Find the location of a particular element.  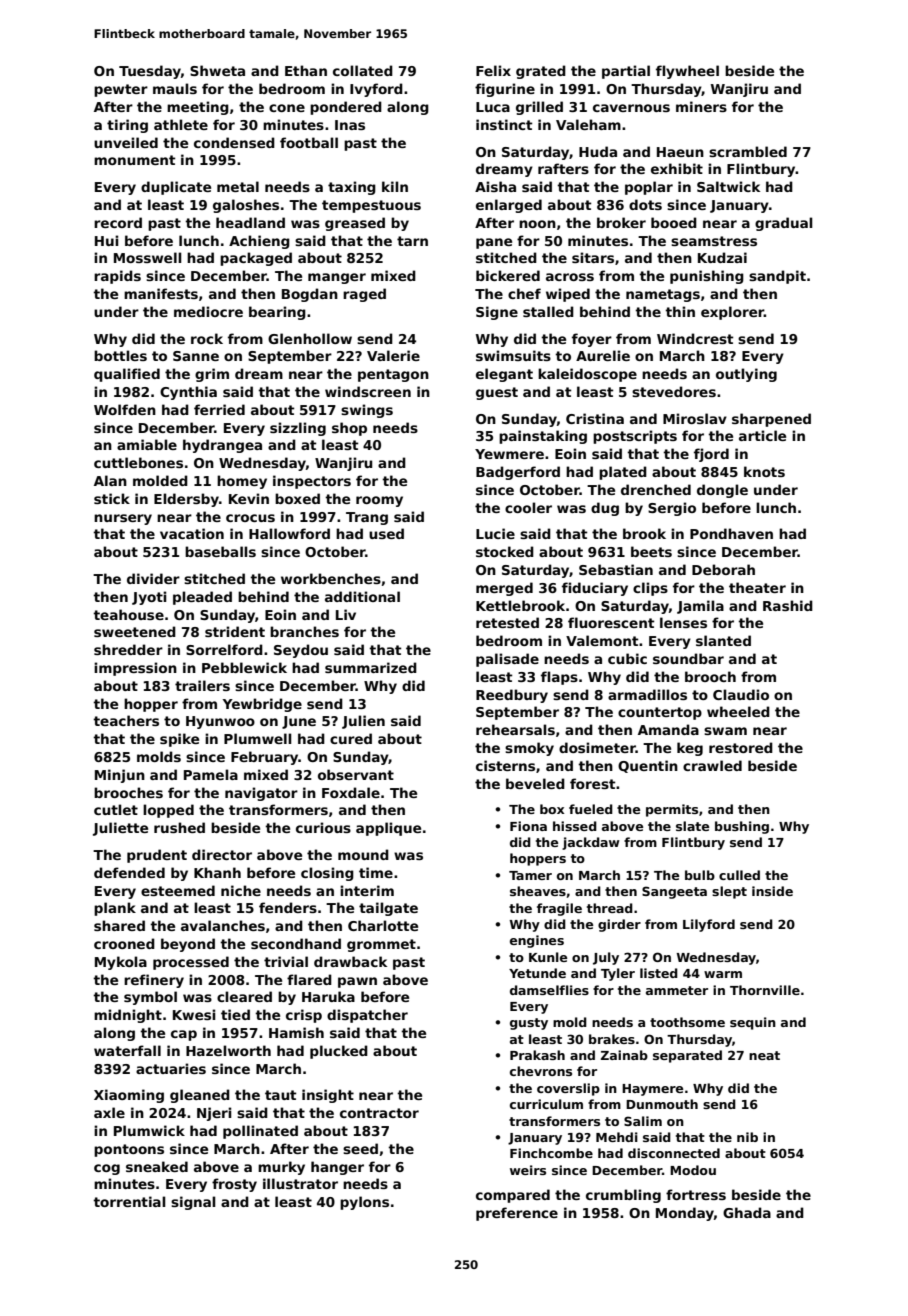

scrambled is located at coordinates (748, 151).
